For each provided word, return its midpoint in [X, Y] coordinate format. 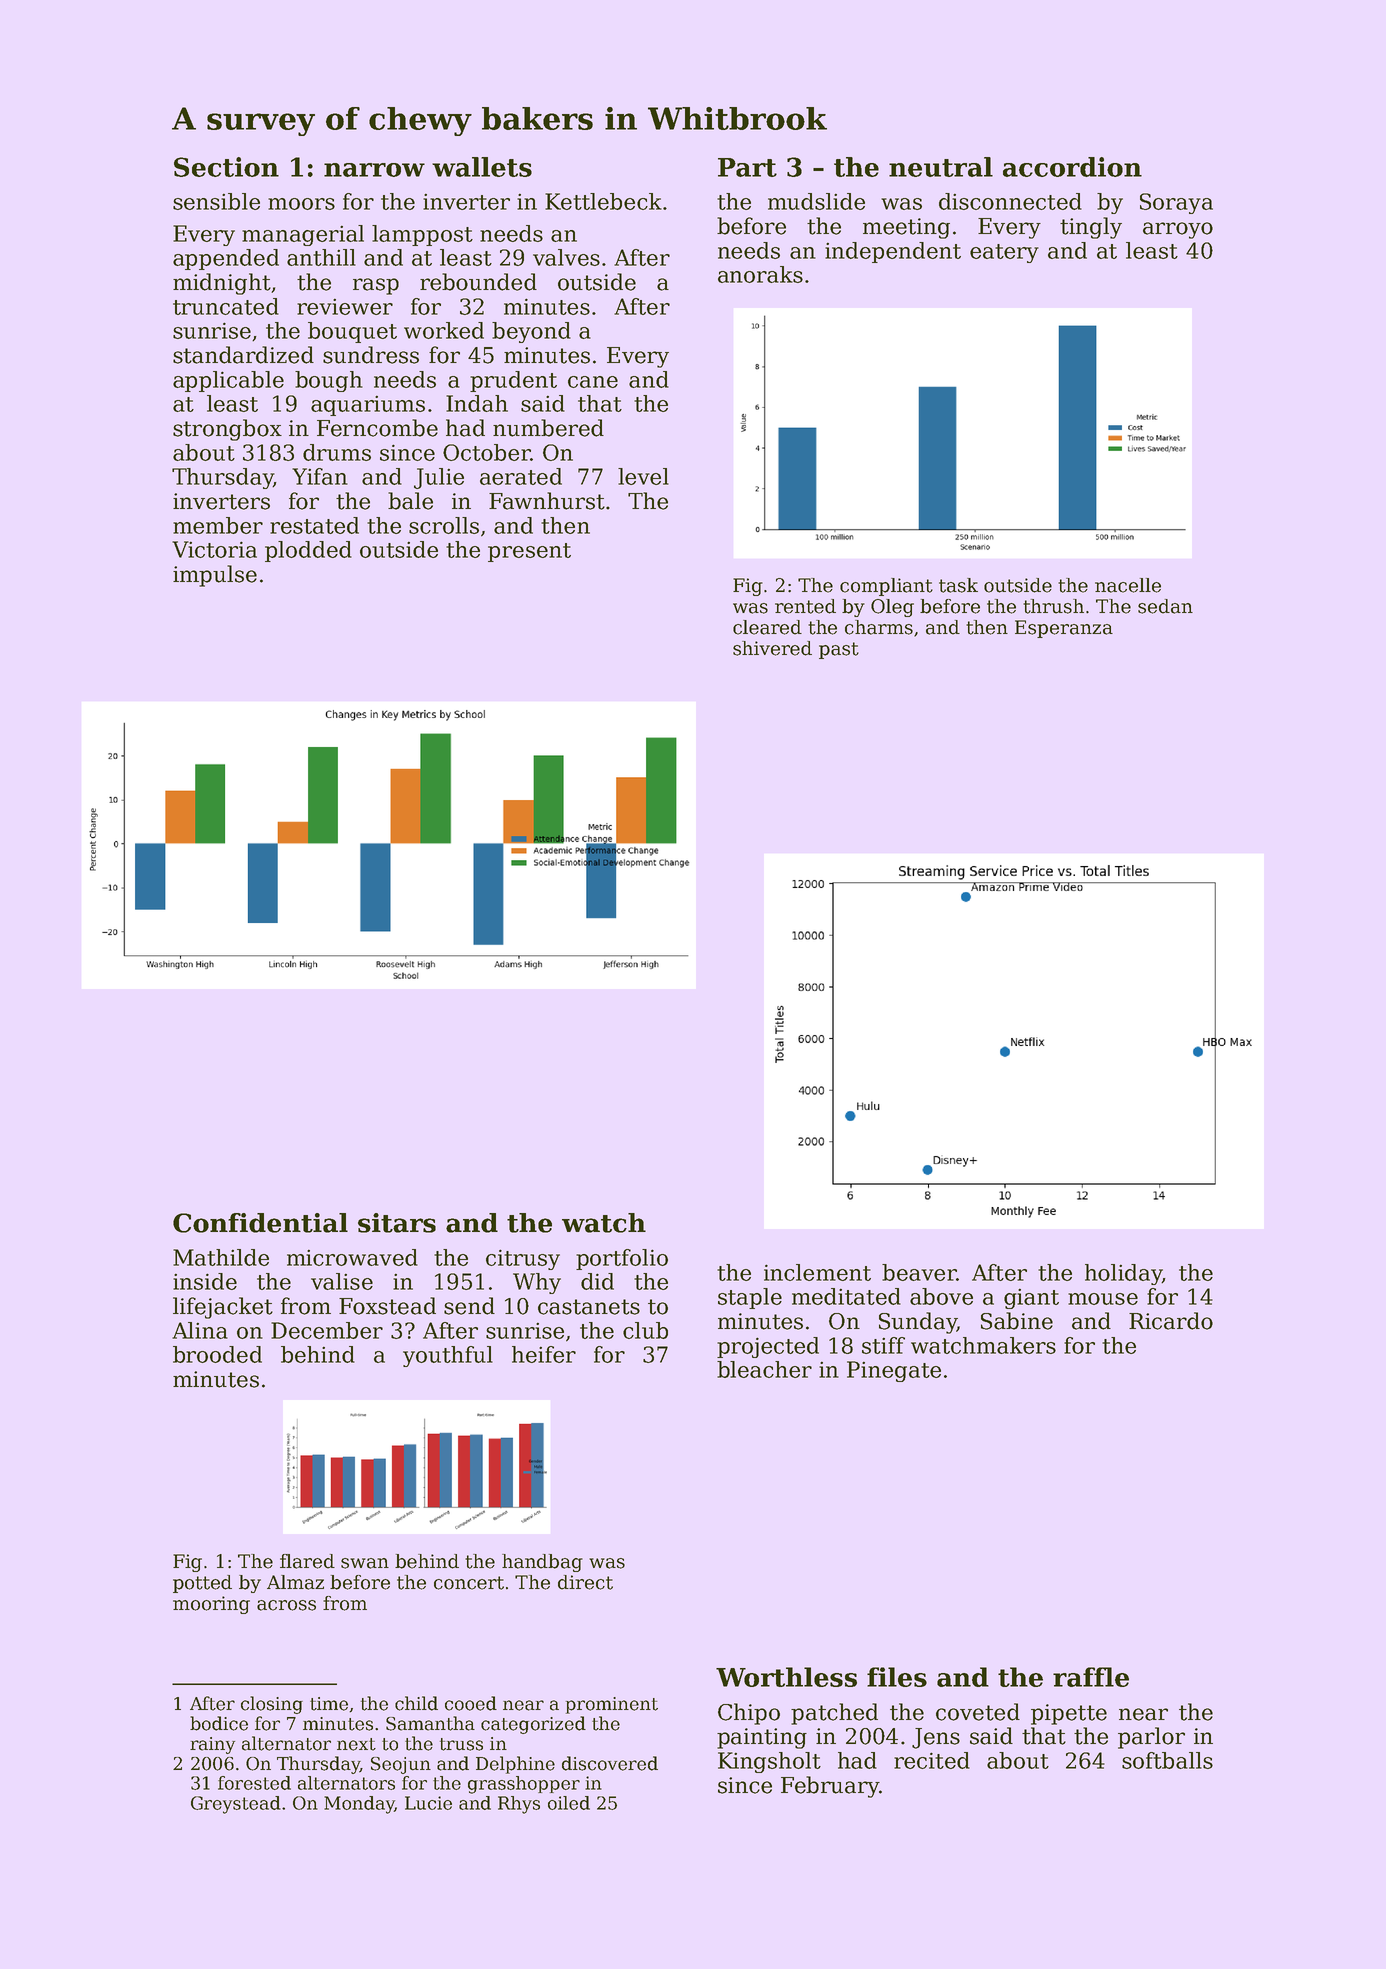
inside [205, 1281]
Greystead [236, 1805]
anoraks [760, 274]
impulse [215, 576]
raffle [1091, 1677]
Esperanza [1064, 629]
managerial [303, 235]
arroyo [1178, 230]
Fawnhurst [547, 501]
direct [585, 1582]
